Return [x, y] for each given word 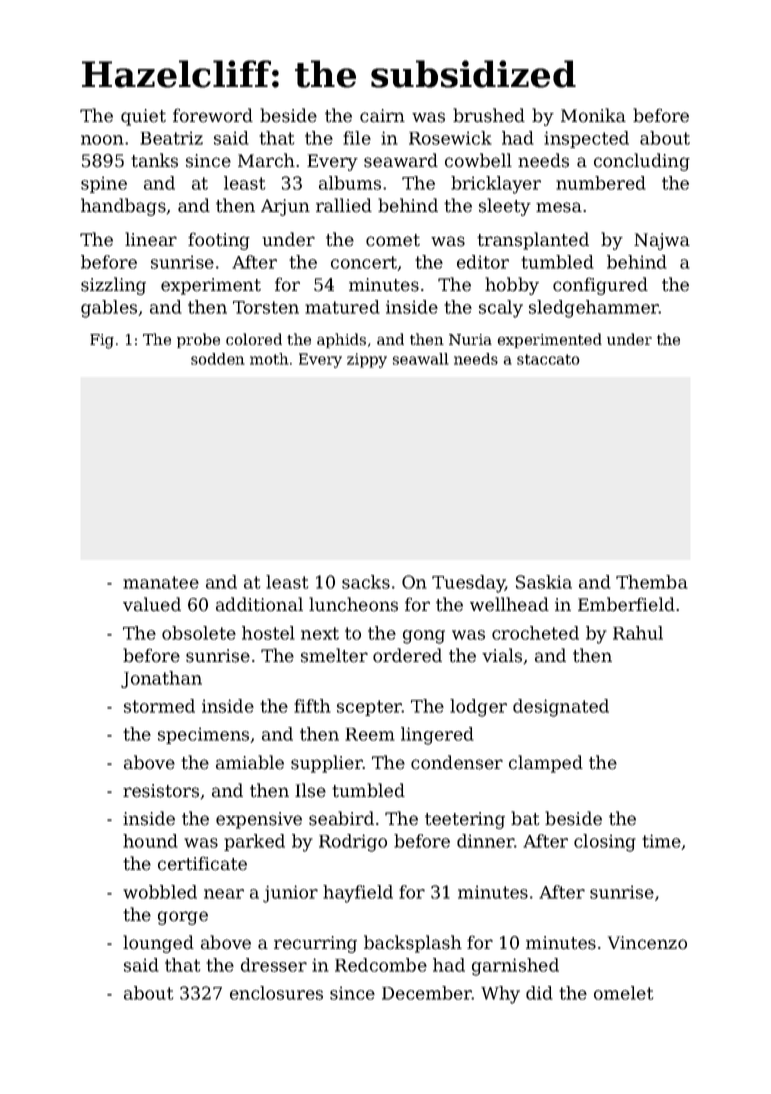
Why [500, 995]
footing [219, 241]
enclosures [276, 993]
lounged [158, 944]
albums [350, 183]
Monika [593, 115]
